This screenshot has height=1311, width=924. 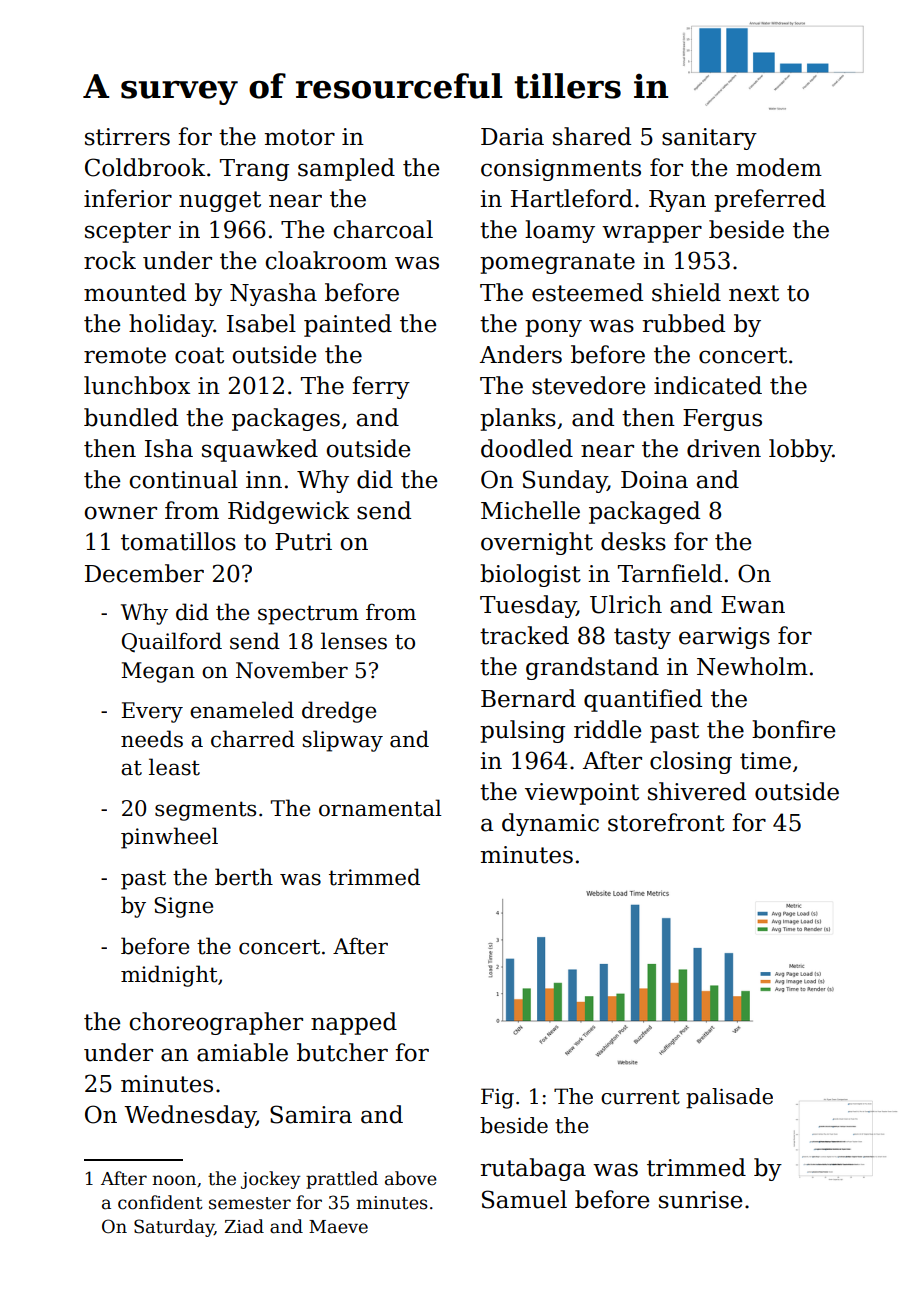 I want to click on motor, so click(x=300, y=137).
